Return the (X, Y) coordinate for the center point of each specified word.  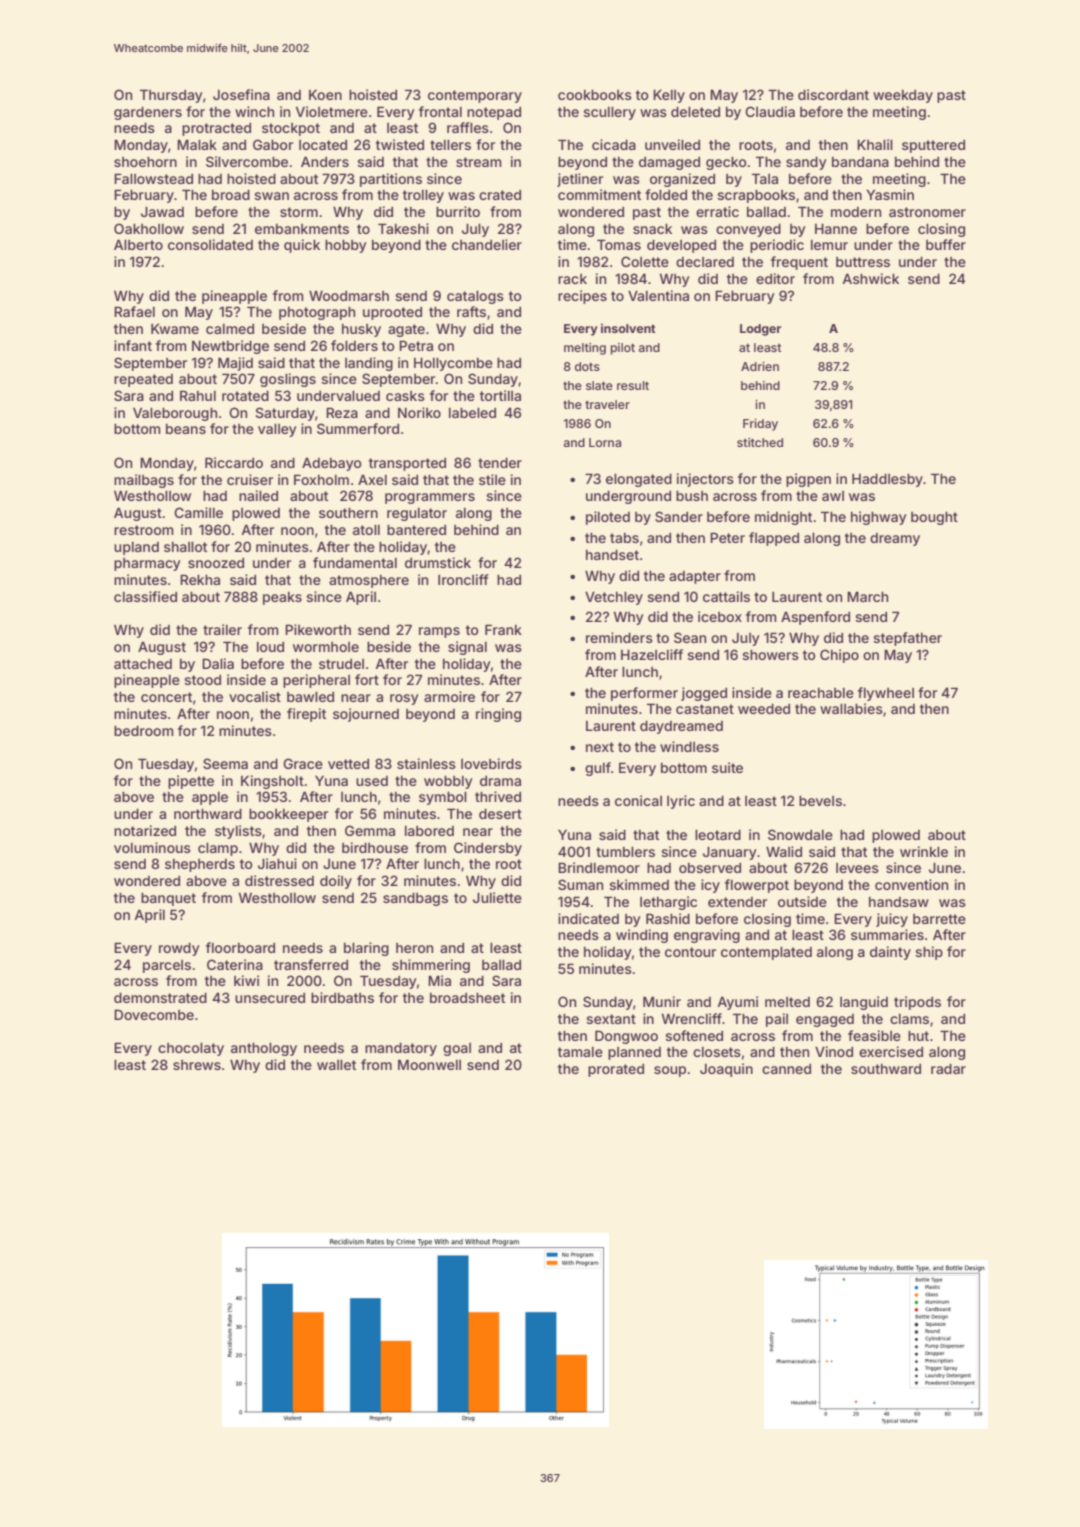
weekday (903, 96)
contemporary (475, 96)
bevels (820, 800)
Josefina (241, 94)
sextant (611, 1019)
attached (143, 664)
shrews (197, 1065)
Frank (503, 629)
